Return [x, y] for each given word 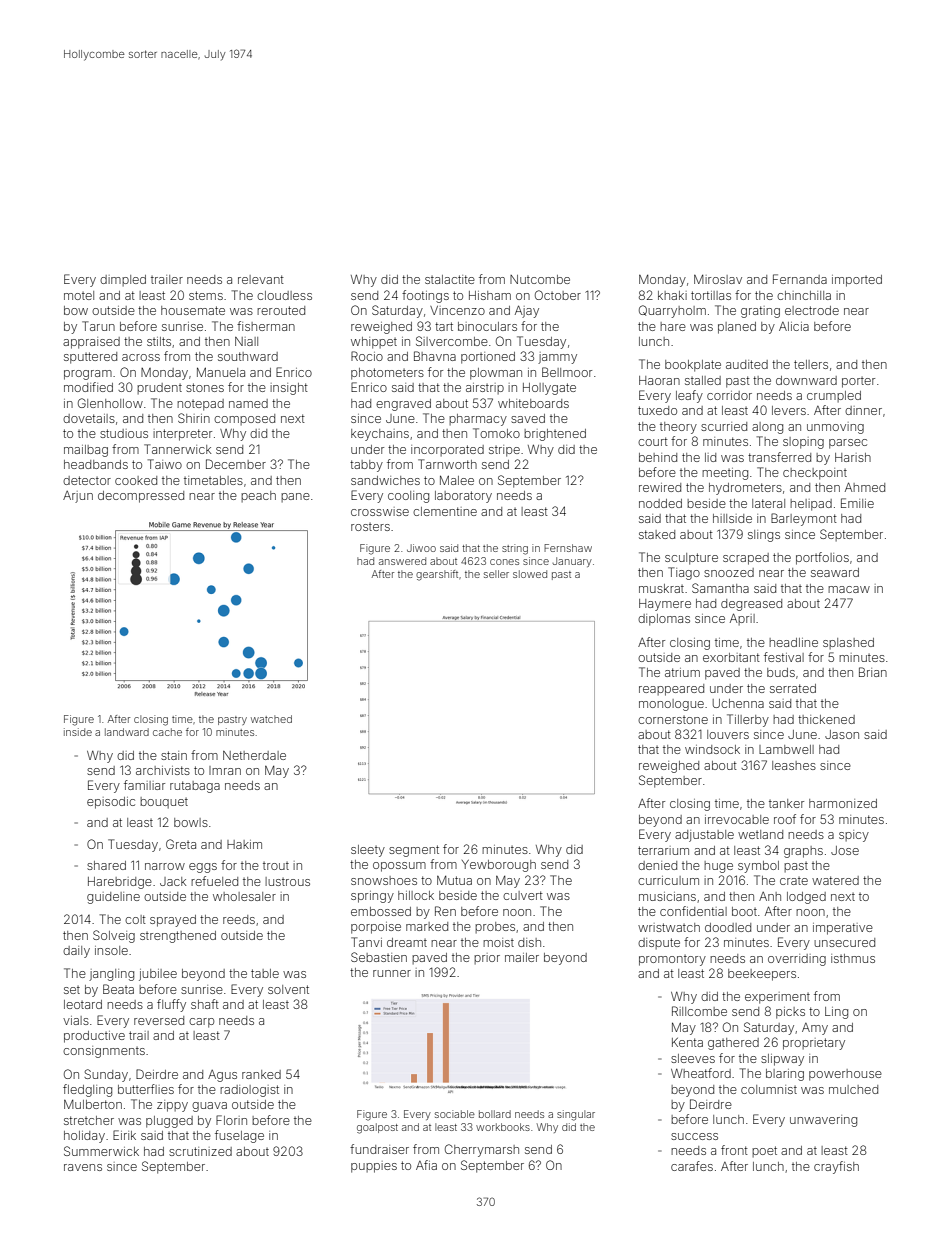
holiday [84, 1137]
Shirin [194, 418]
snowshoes [384, 880]
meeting [725, 474]
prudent [159, 388]
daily [76, 952]
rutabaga [195, 787]
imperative [843, 929]
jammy [557, 358]
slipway [782, 1060]
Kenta [687, 1042]
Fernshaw [568, 548]
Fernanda [800, 279]
